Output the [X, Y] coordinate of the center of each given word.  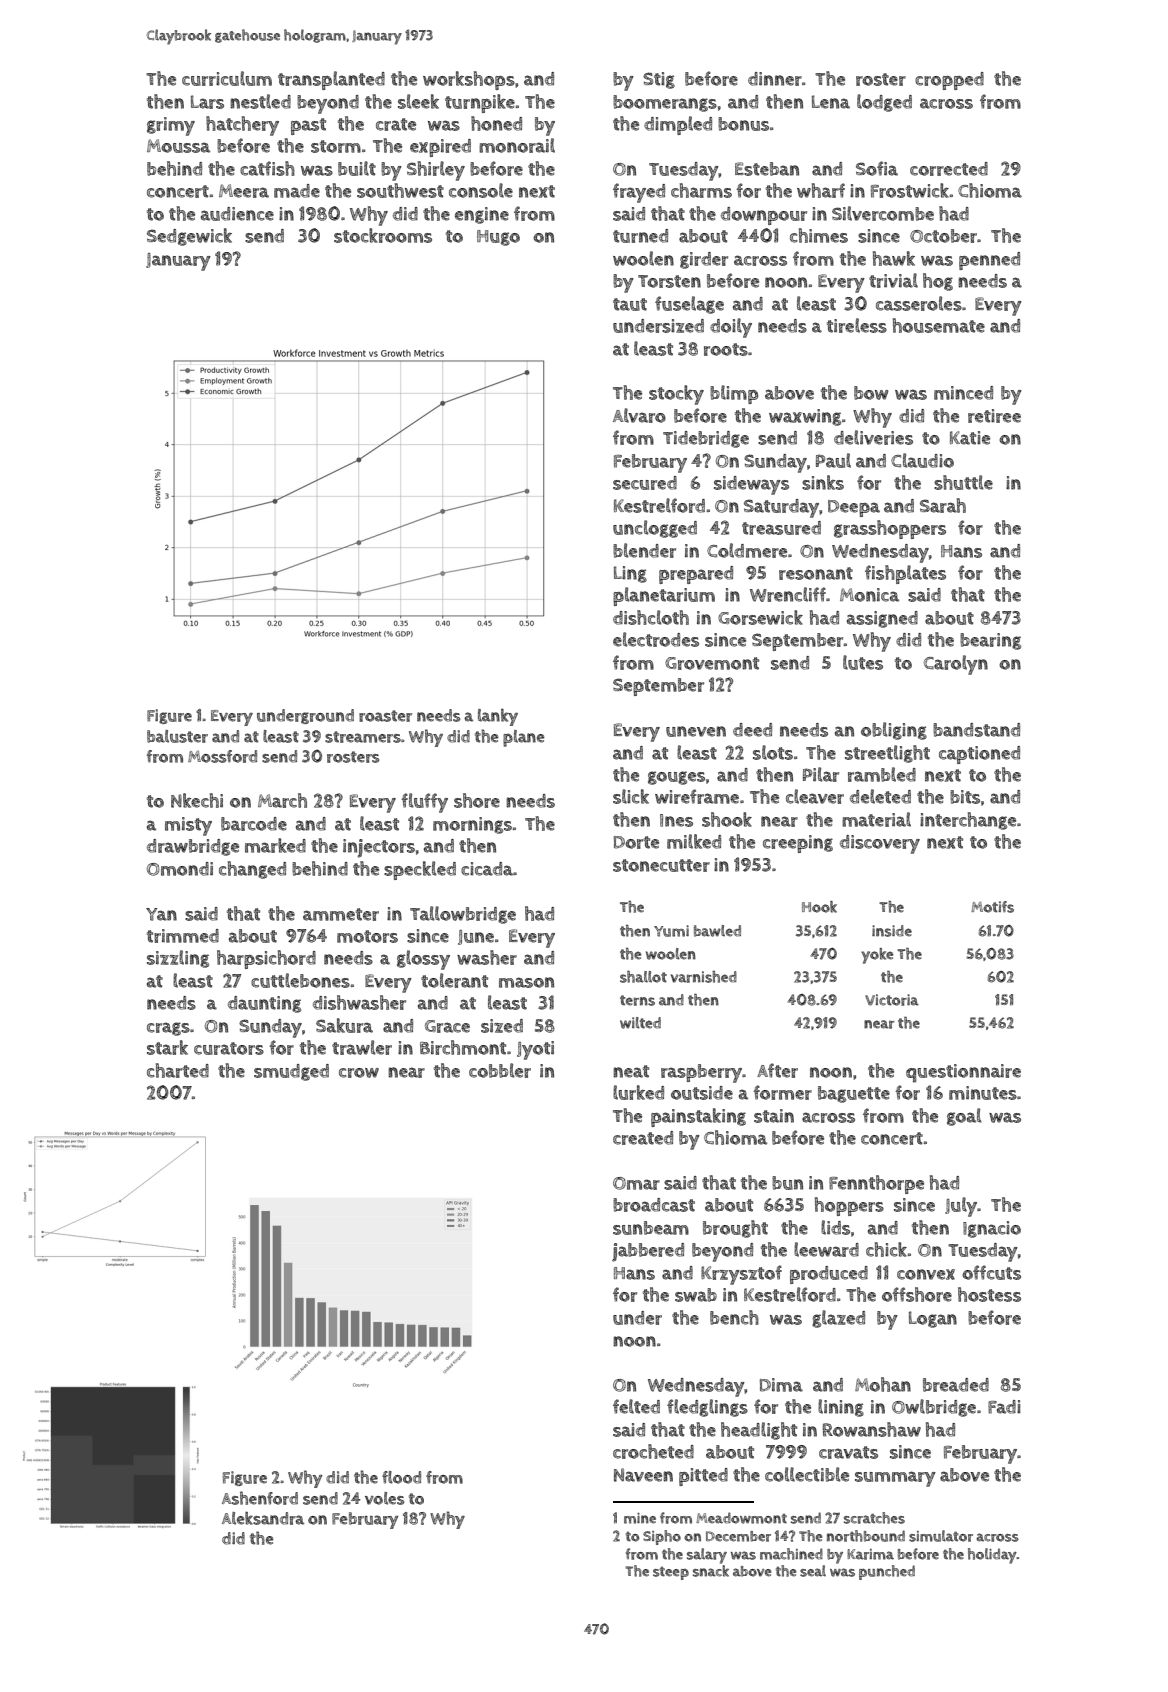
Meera [244, 191]
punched [887, 1572]
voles [384, 1498]
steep [671, 1573]
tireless [857, 325]
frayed [639, 193]
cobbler [500, 1070]
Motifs [992, 907]
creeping [798, 844]
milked [694, 841]
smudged [291, 1072]
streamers [363, 737]
